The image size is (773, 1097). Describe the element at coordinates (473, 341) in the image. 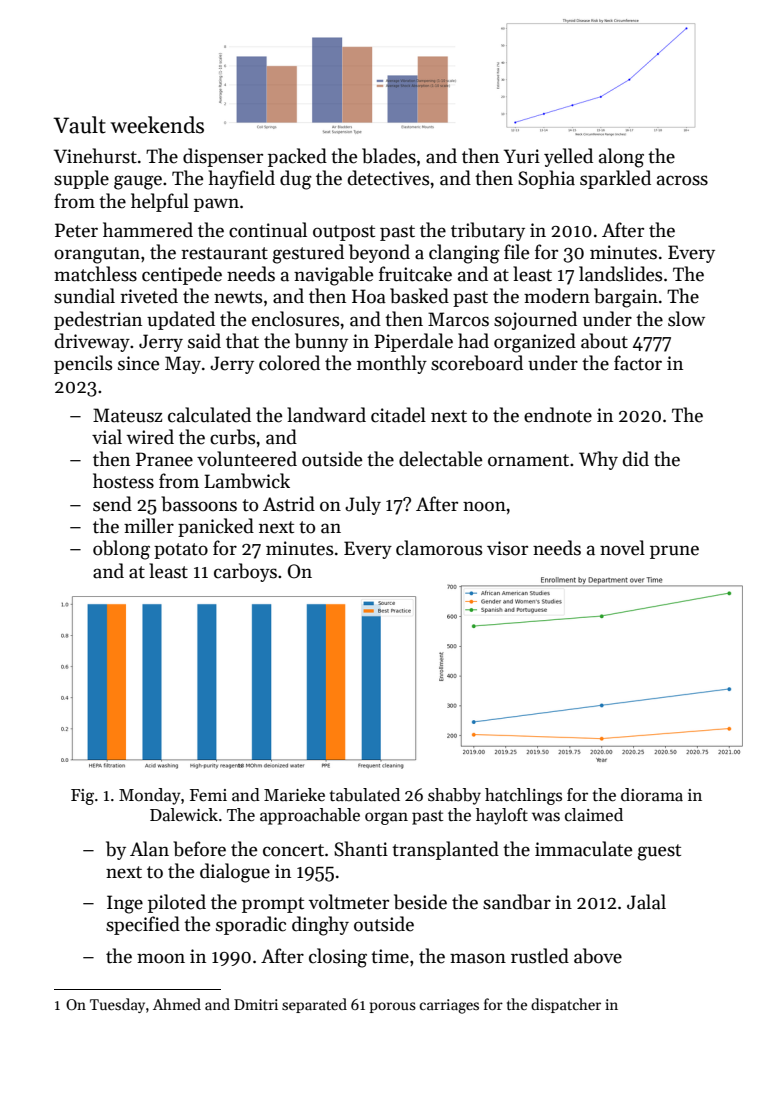

I see `had` at that location.
